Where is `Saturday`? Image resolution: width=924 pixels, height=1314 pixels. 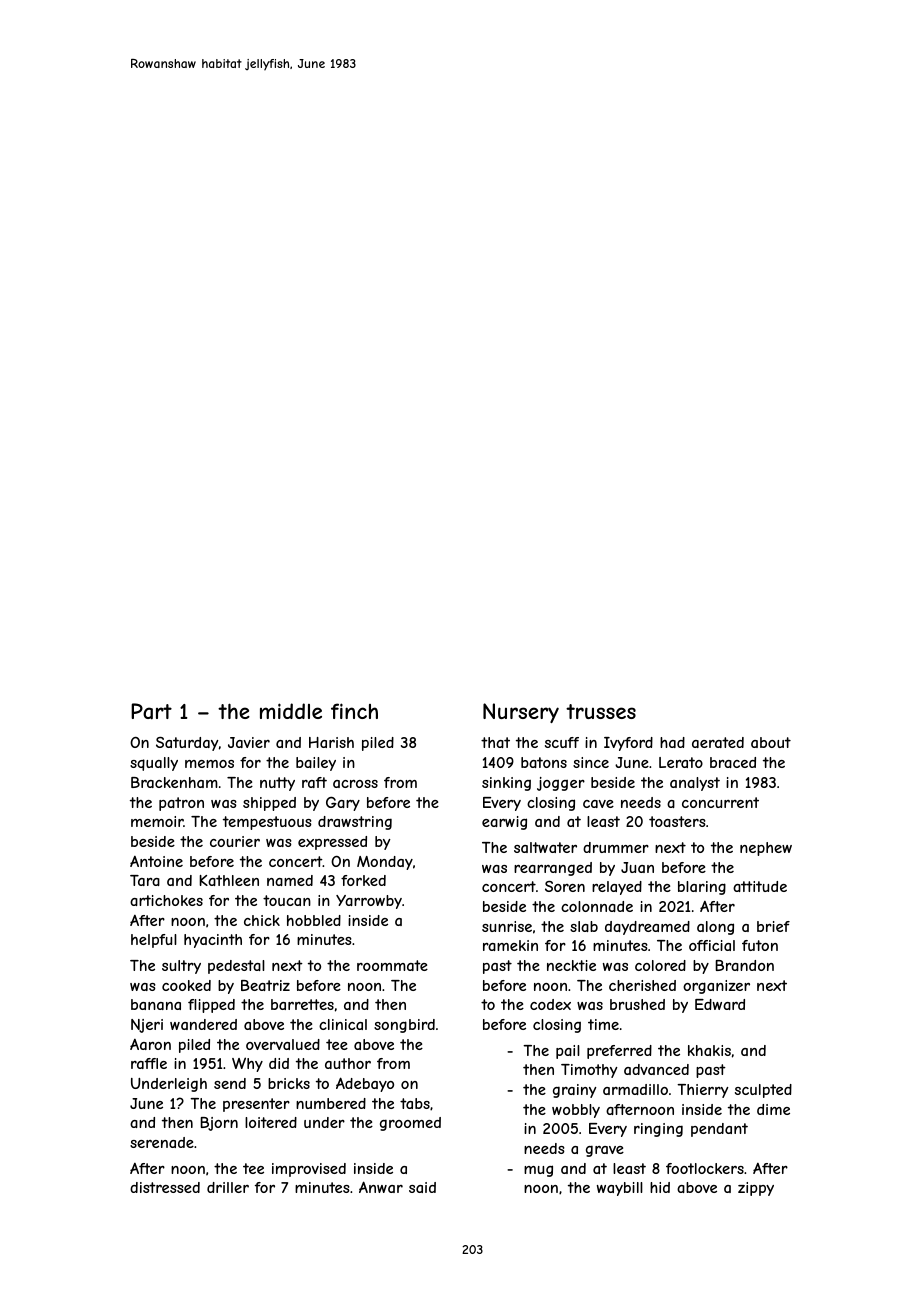 Saturday is located at coordinates (187, 744).
